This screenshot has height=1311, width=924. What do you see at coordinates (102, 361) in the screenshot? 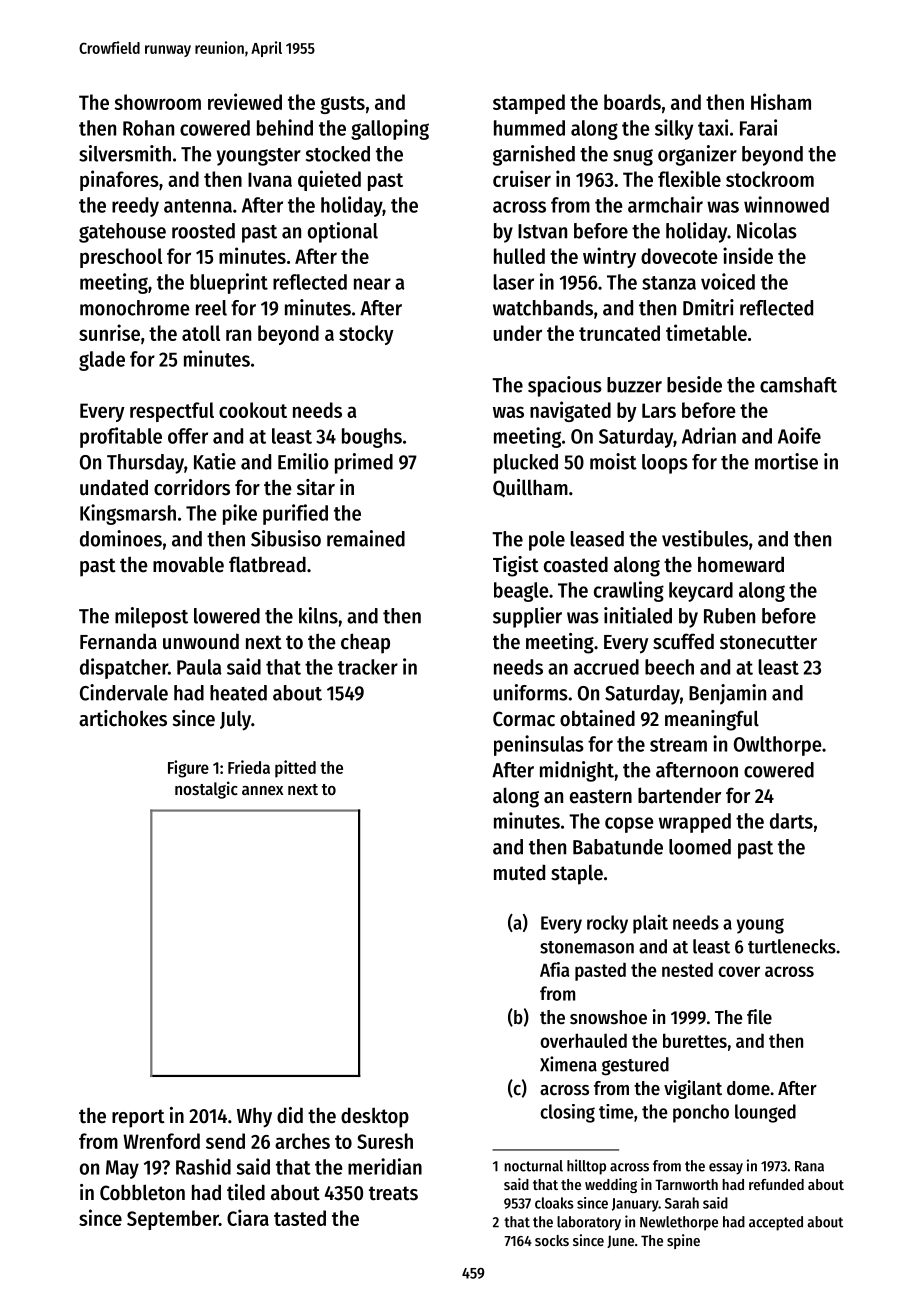
I see `glade` at bounding box center [102, 361].
